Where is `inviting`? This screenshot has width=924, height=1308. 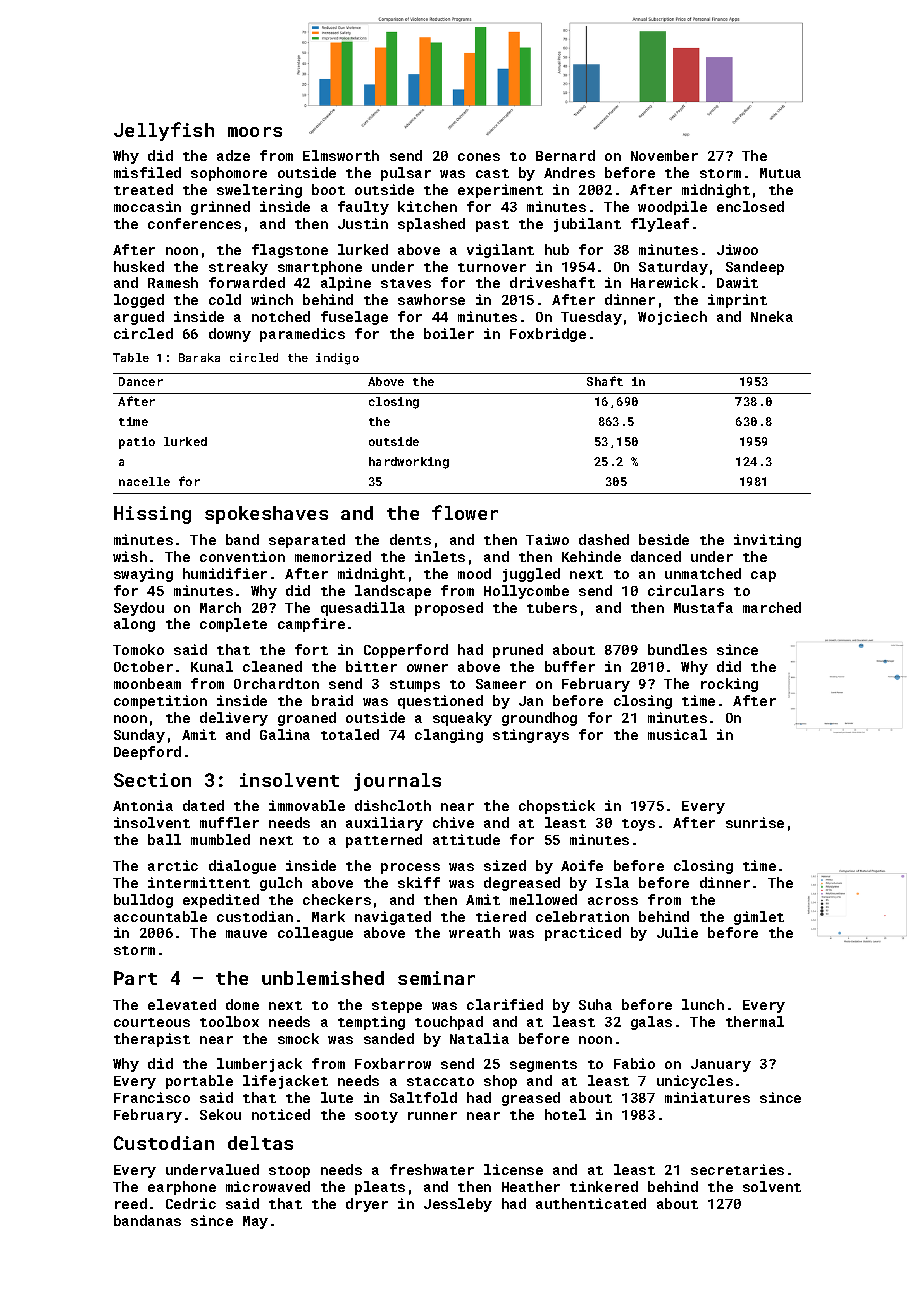
inviting is located at coordinates (767, 541).
